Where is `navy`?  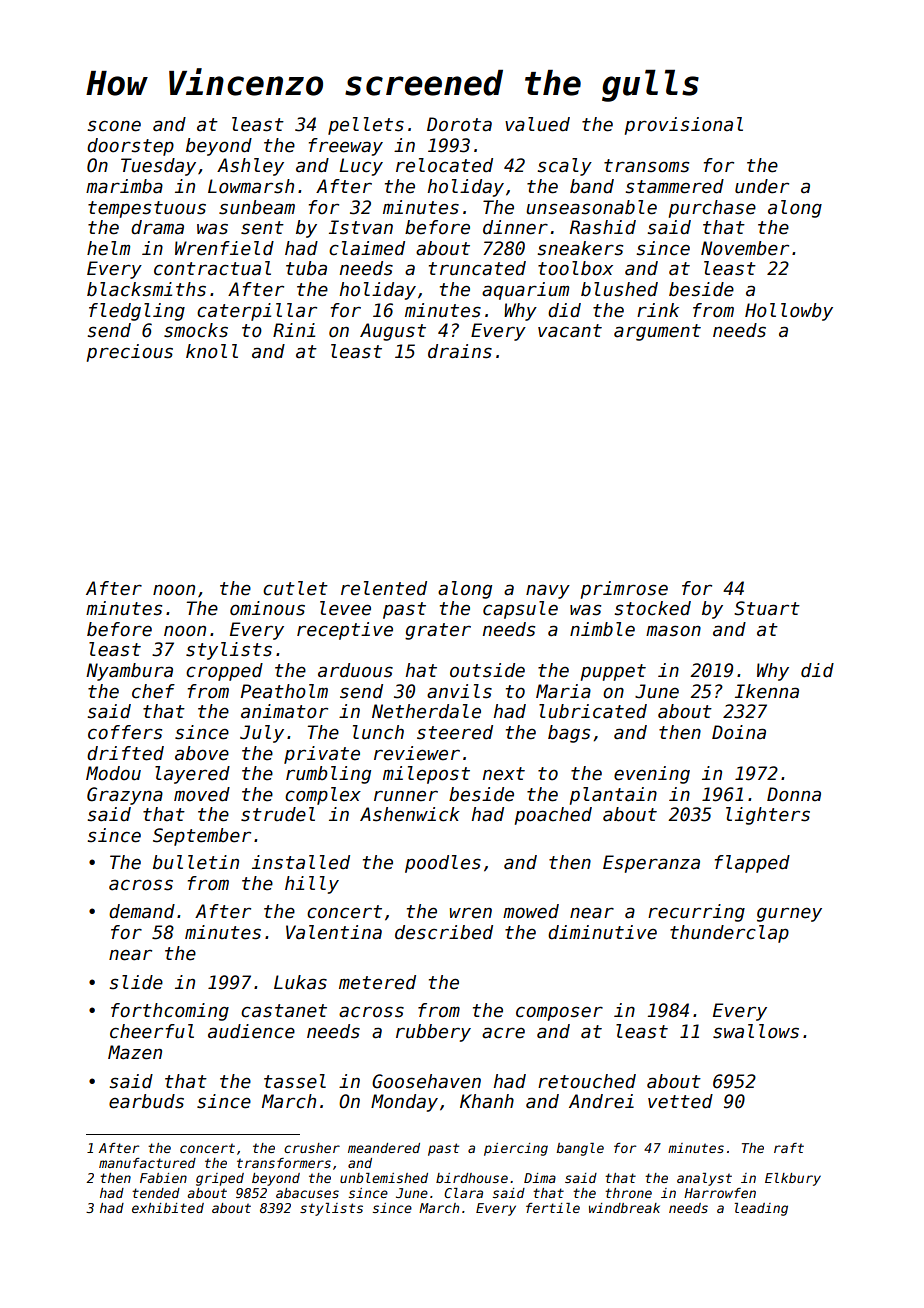 navy is located at coordinates (548, 591).
